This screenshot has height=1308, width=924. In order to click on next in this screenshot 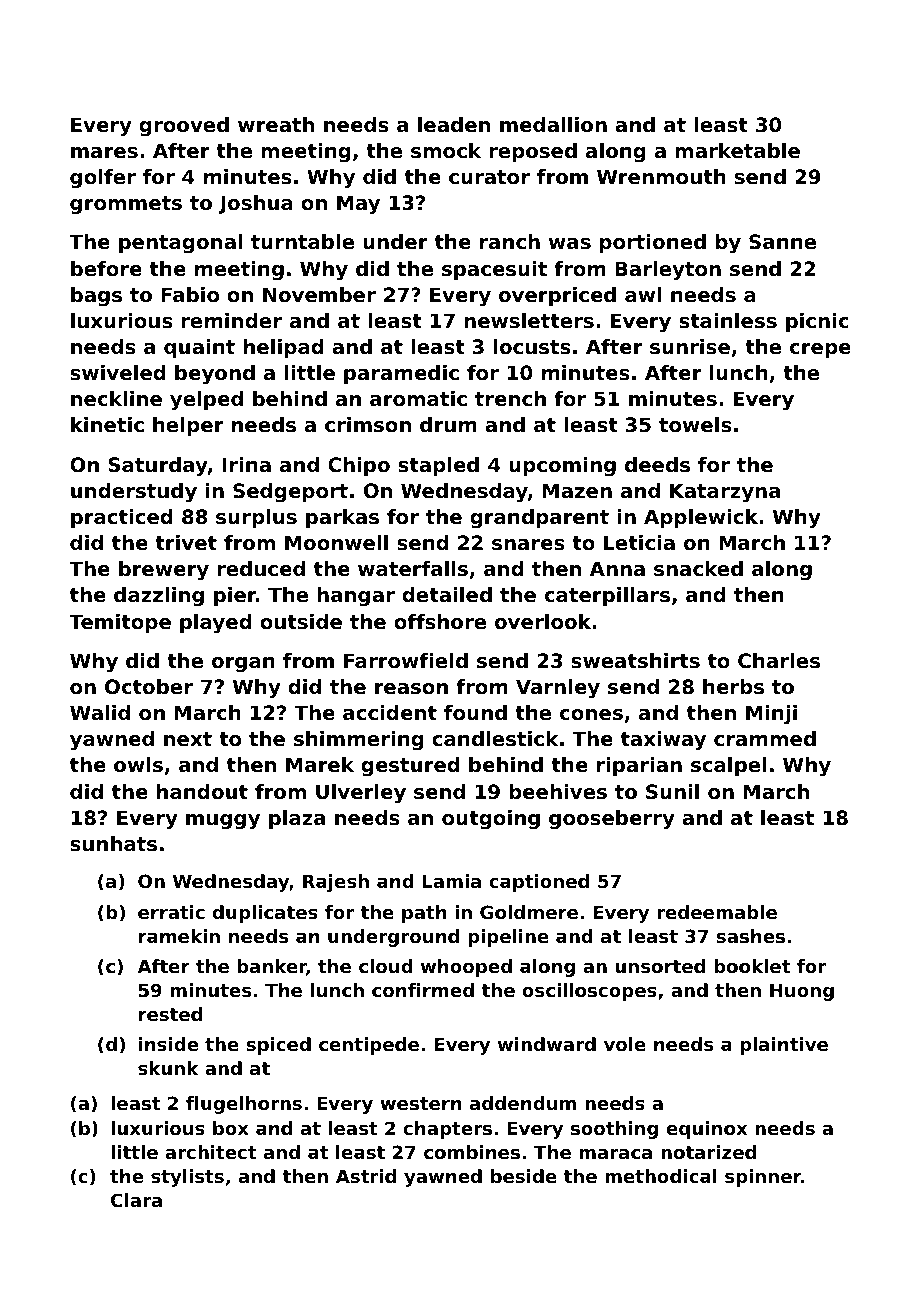, I will do `click(188, 739)`.
